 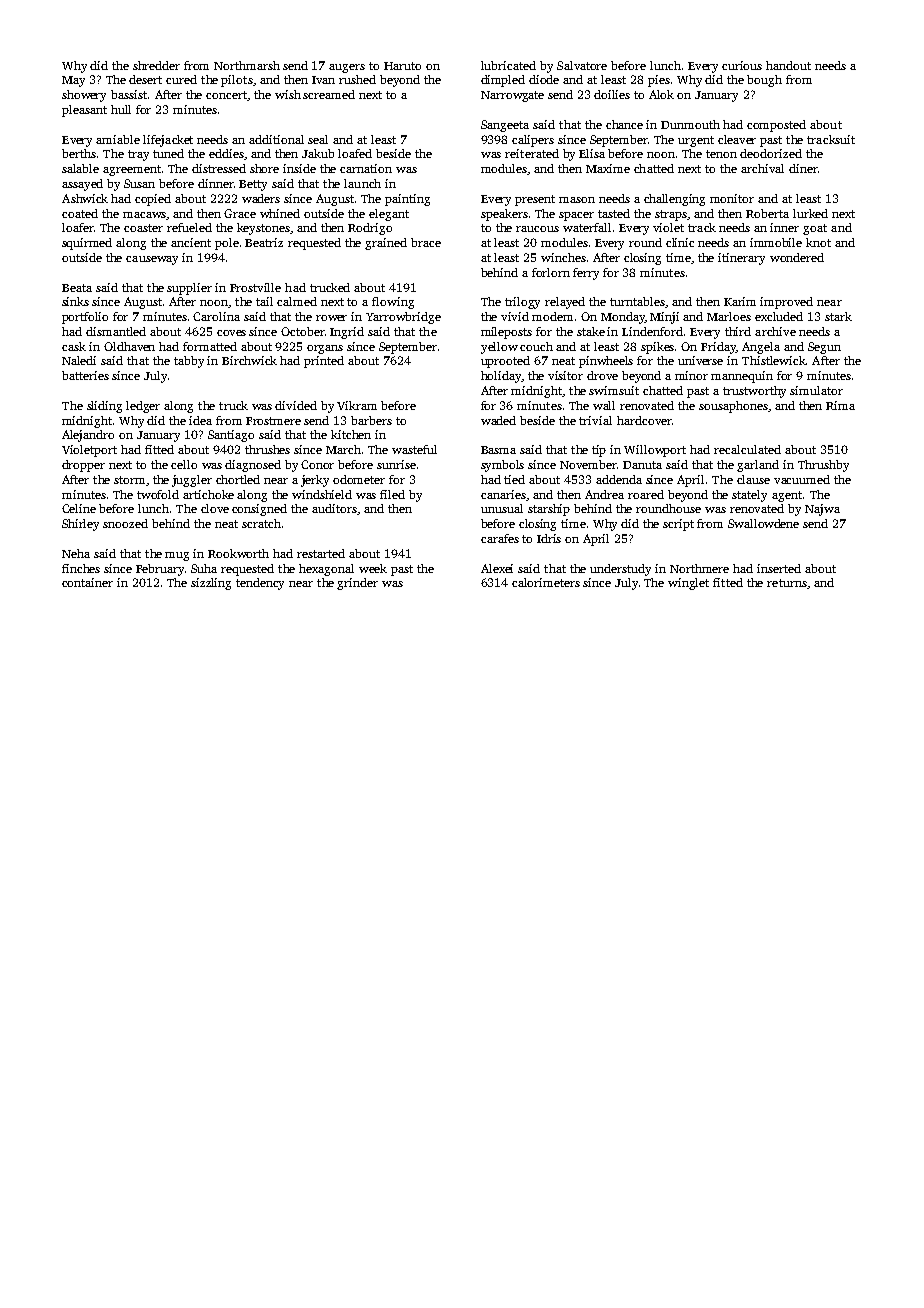 I want to click on knot, so click(x=818, y=242).
